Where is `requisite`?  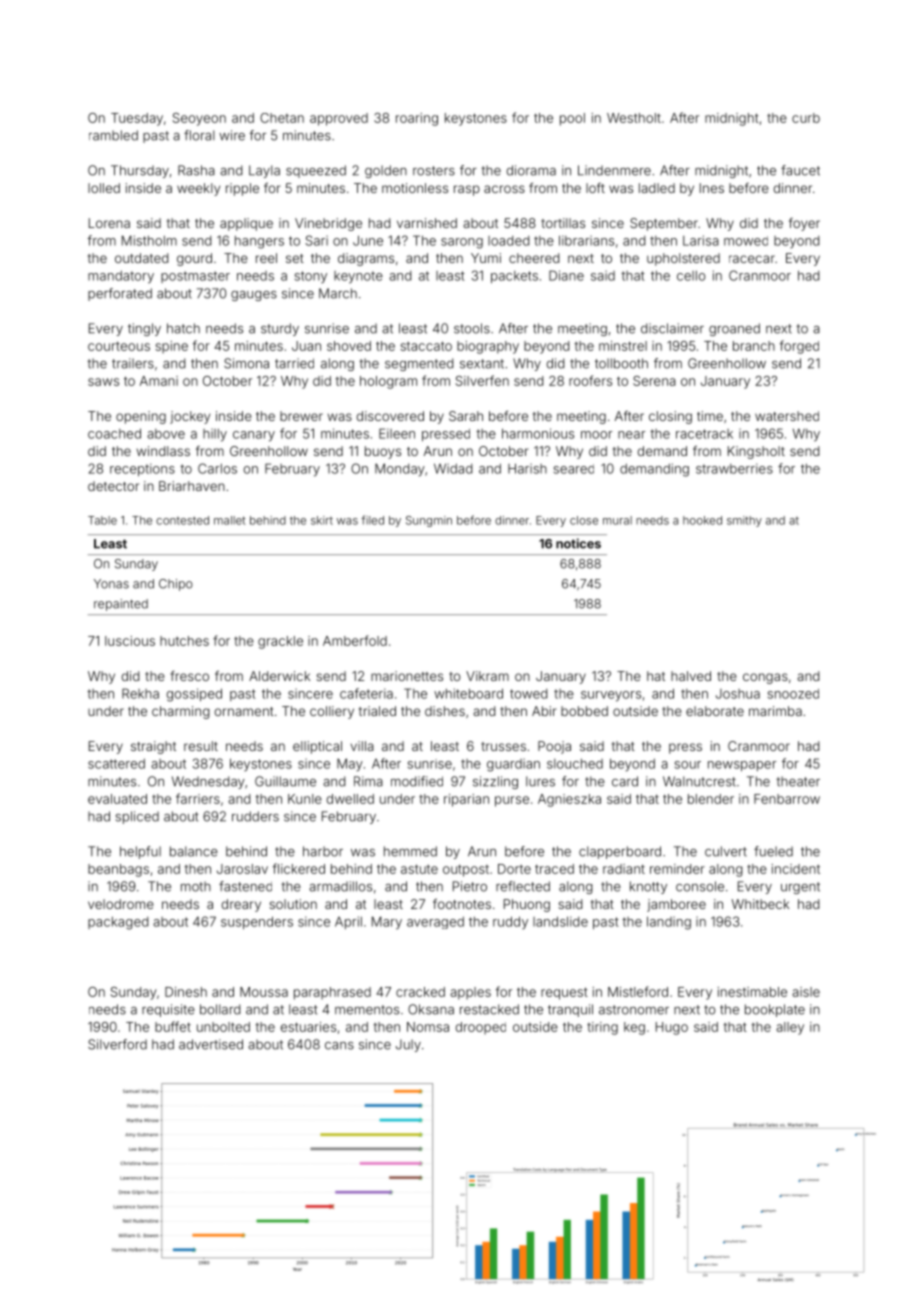
requisite is located at coordinates (168, 1010).
